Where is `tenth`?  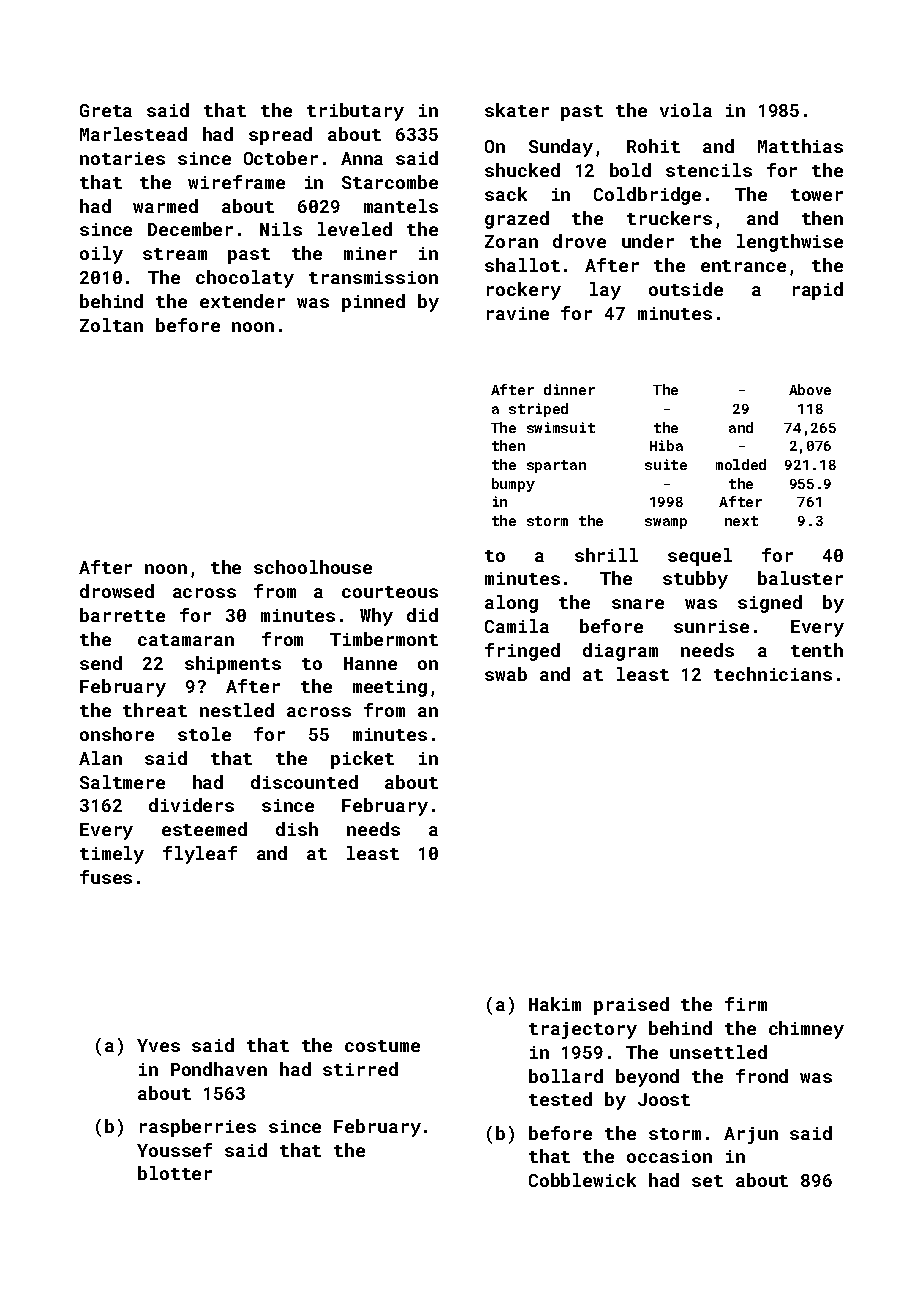 tenth is located at coordinates (817, 650).
